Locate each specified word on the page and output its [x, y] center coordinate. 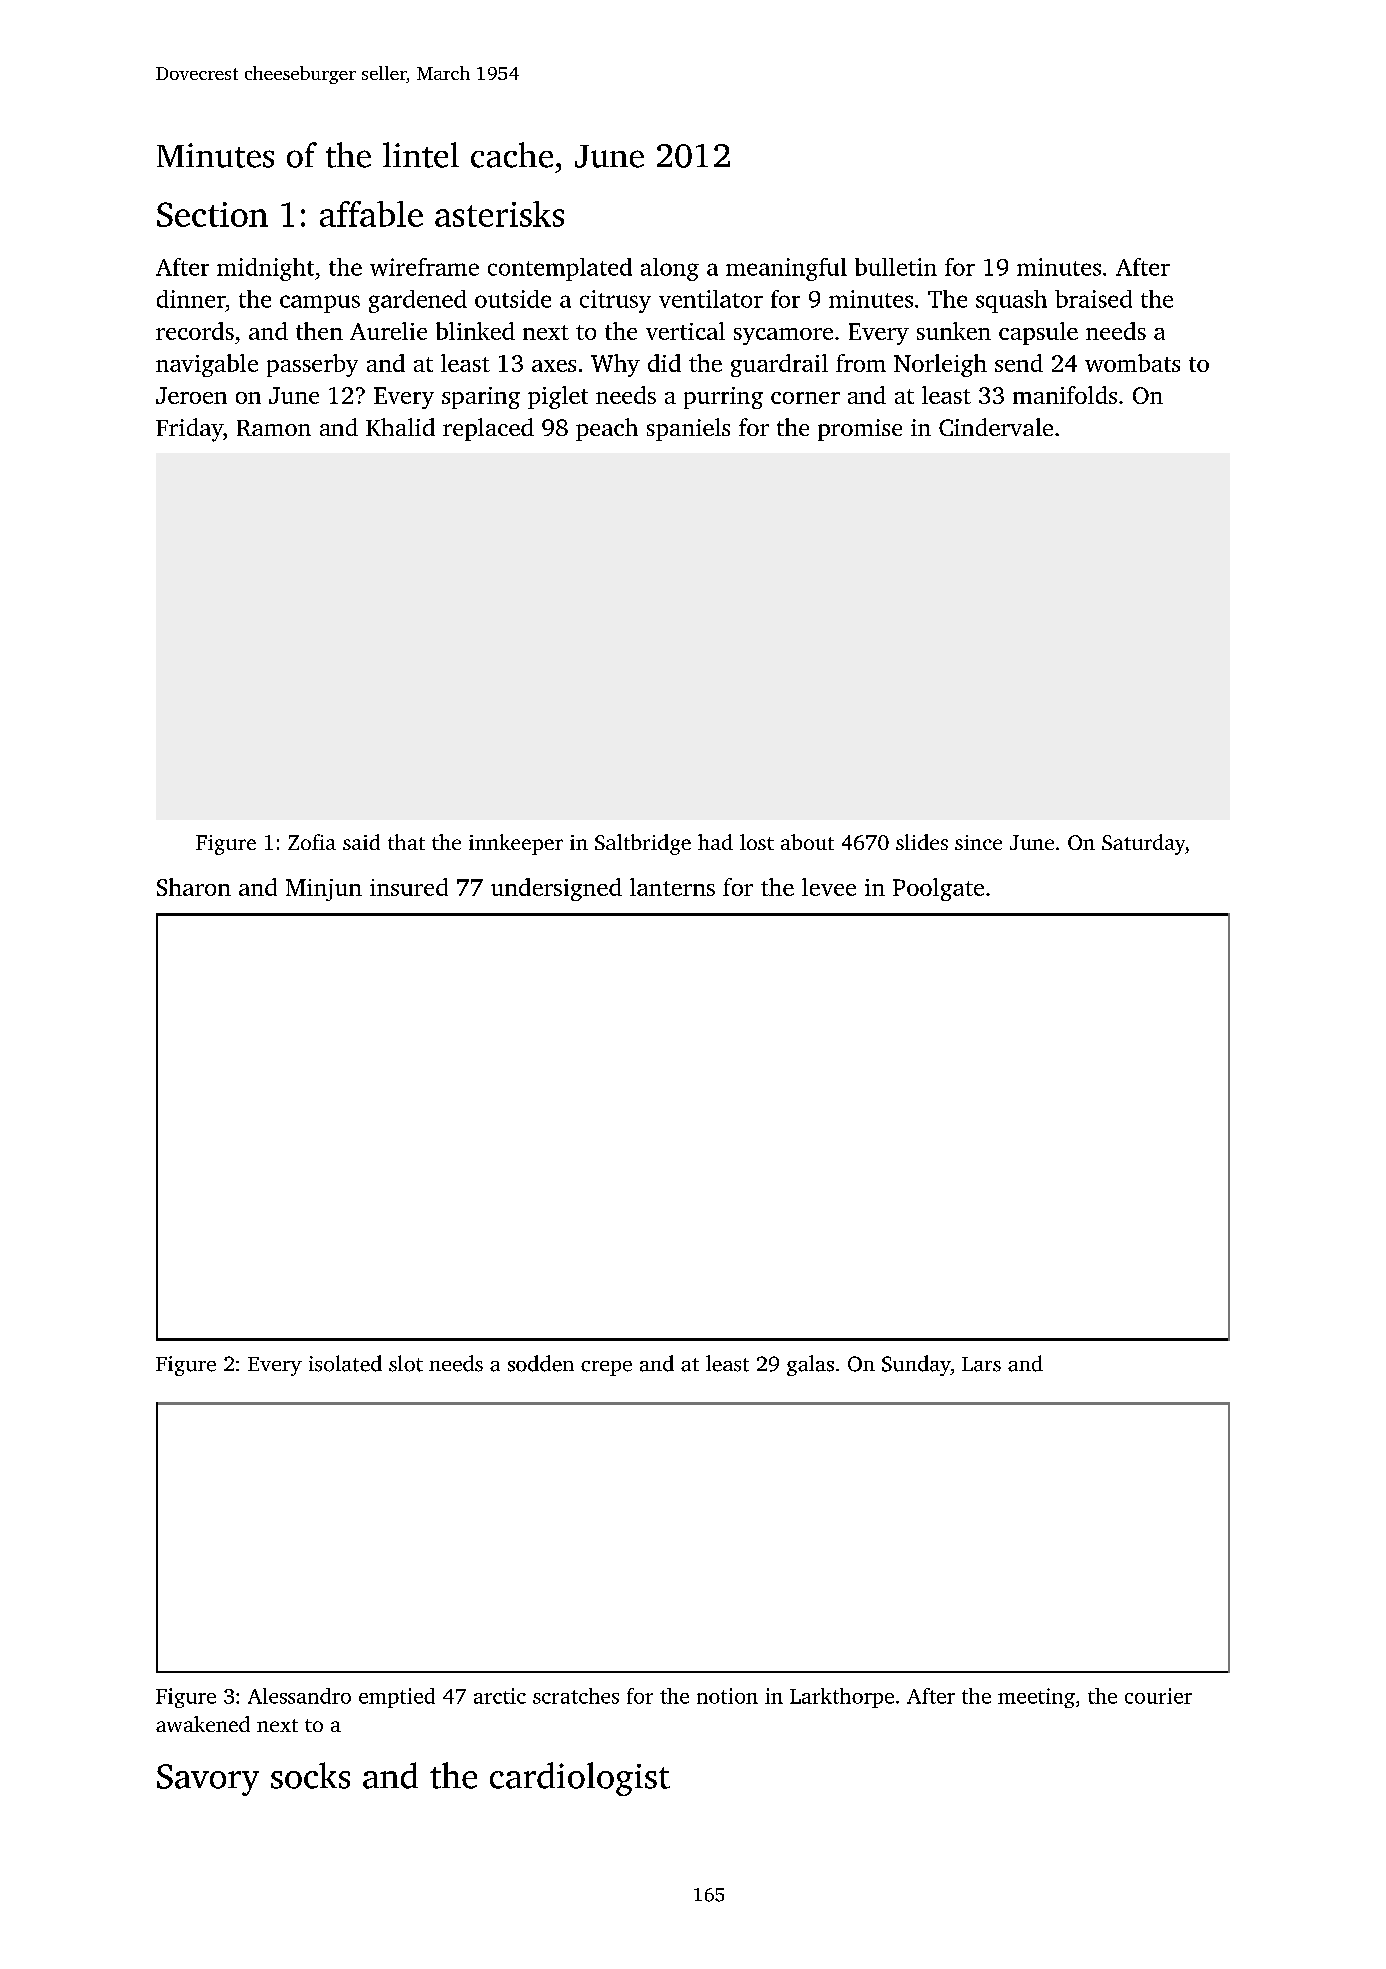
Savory [208, 1780]
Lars [981, 1364]
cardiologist [580, 1779]
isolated [345, 1363]
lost [757, 842]
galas [810, 1365]
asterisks [499, 214]
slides [922, 842]
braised [1093, 299]
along [670, 269]
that [406, 842]
